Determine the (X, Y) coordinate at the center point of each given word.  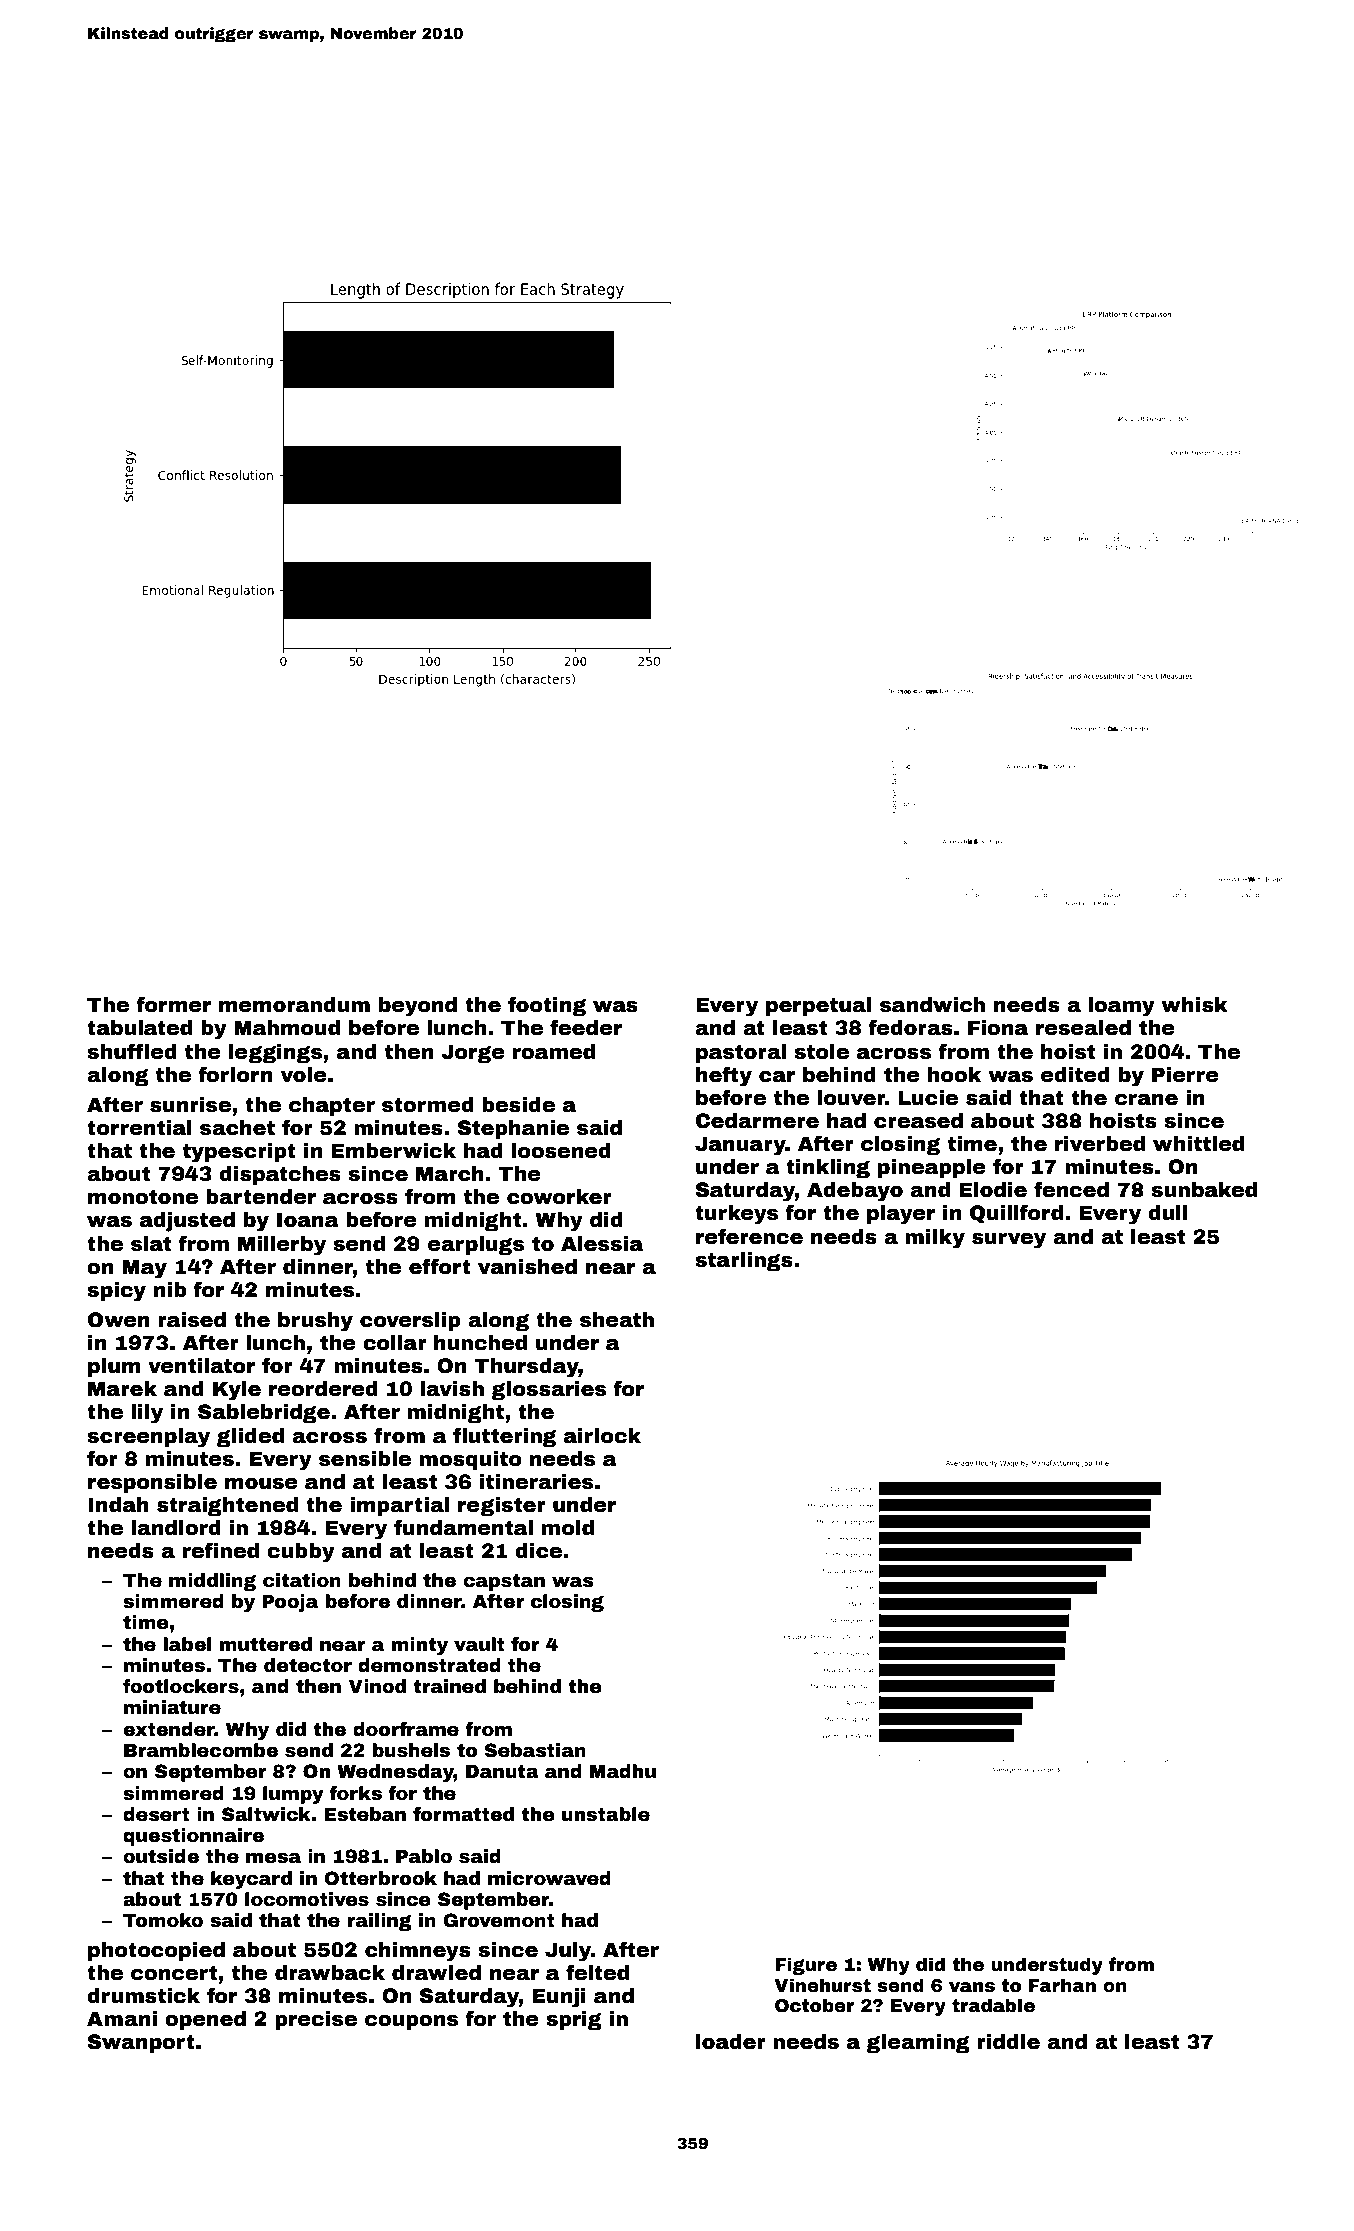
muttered (265, 1644)
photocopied (156, 1951)
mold (568, 1528)
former (173, 1004)
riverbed (1100, 1144)
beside (518, 1105)
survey (1009, 1241)
